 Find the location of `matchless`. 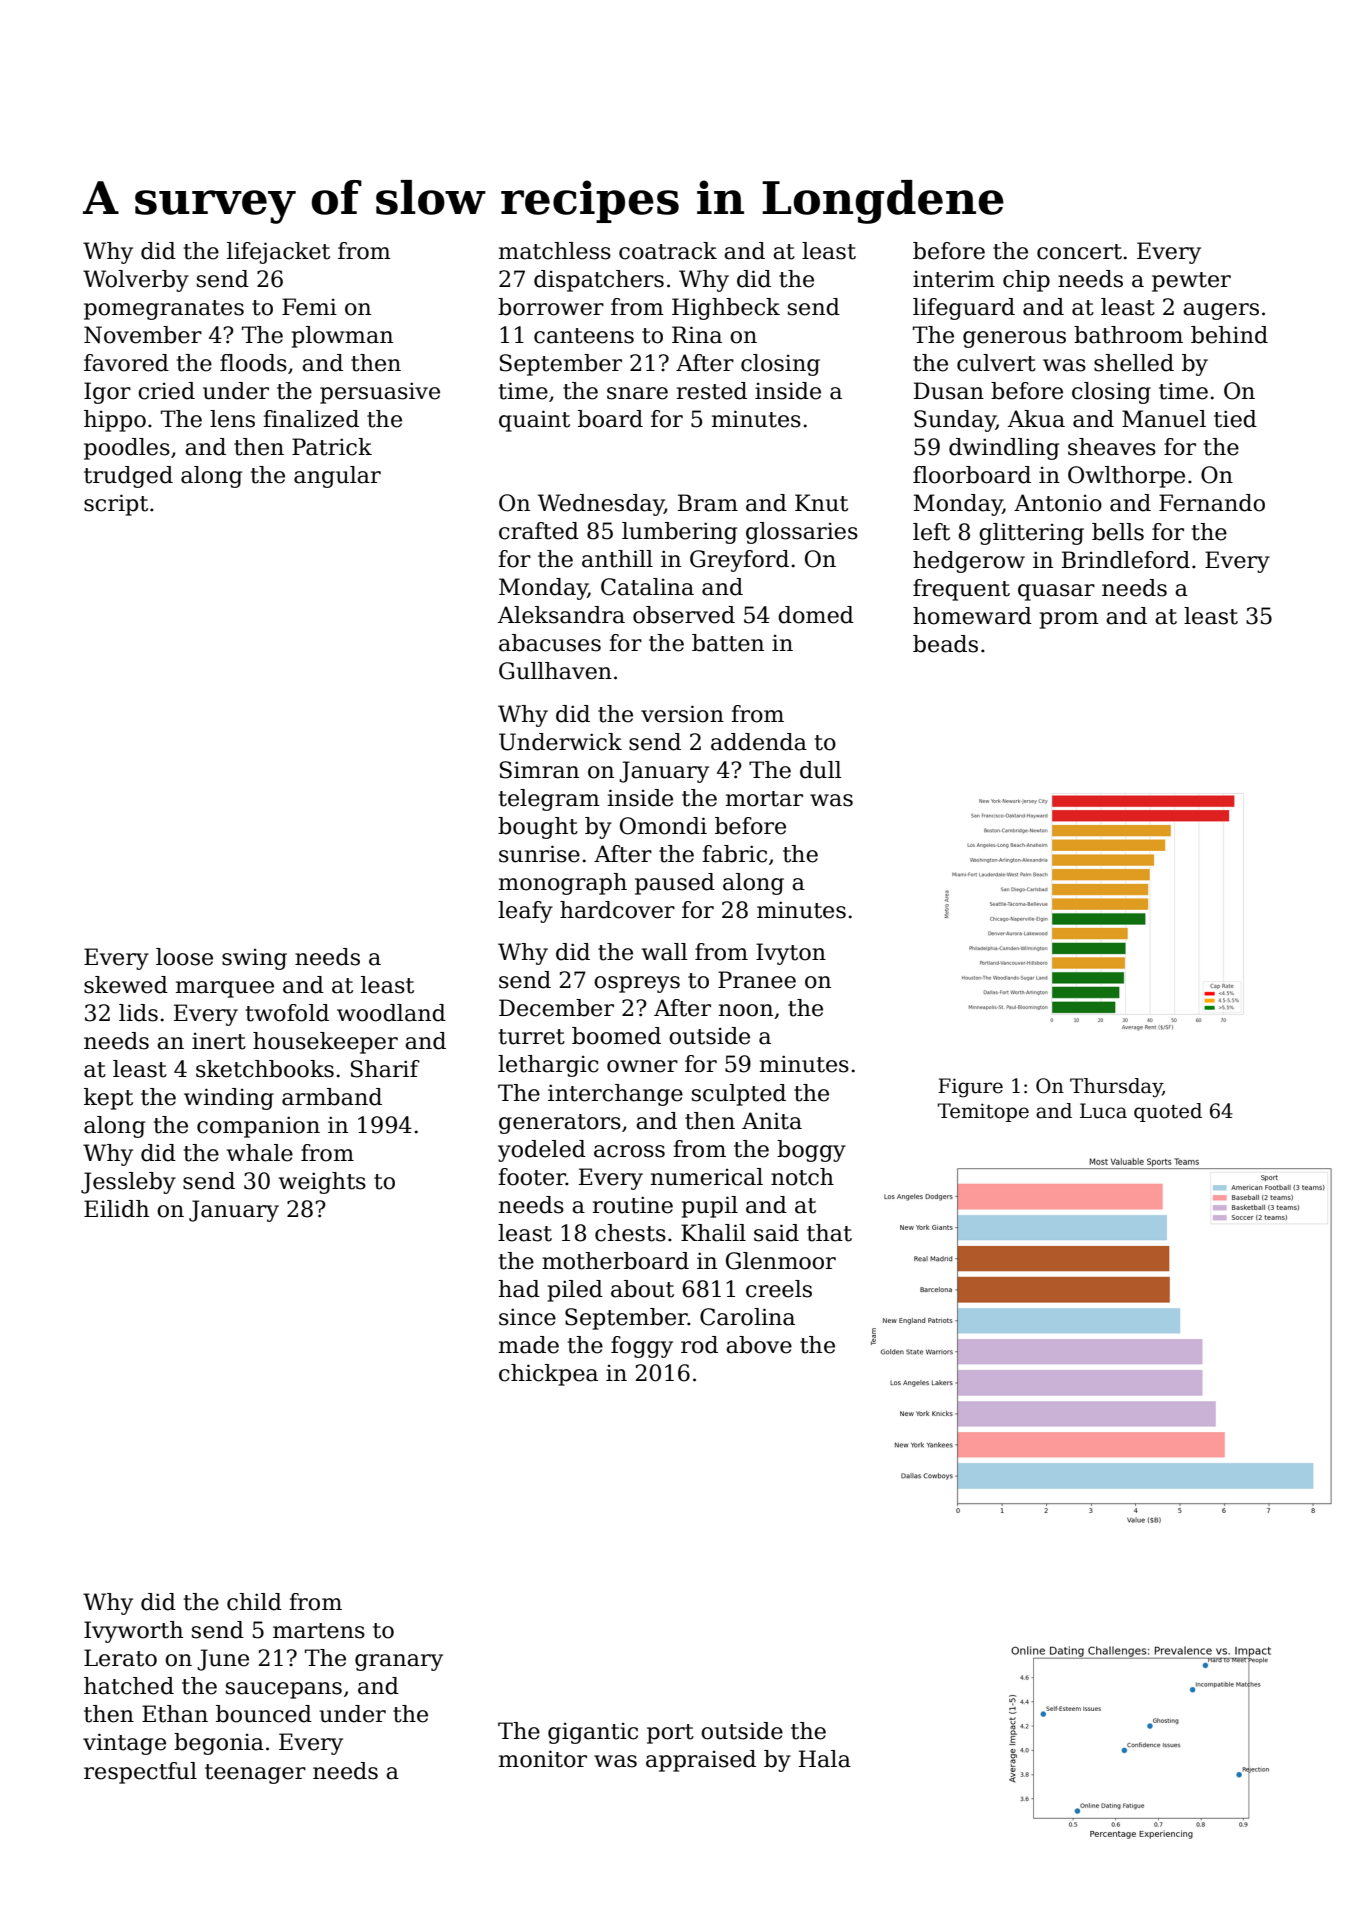

matchless is located at coordinates (555, 251).
